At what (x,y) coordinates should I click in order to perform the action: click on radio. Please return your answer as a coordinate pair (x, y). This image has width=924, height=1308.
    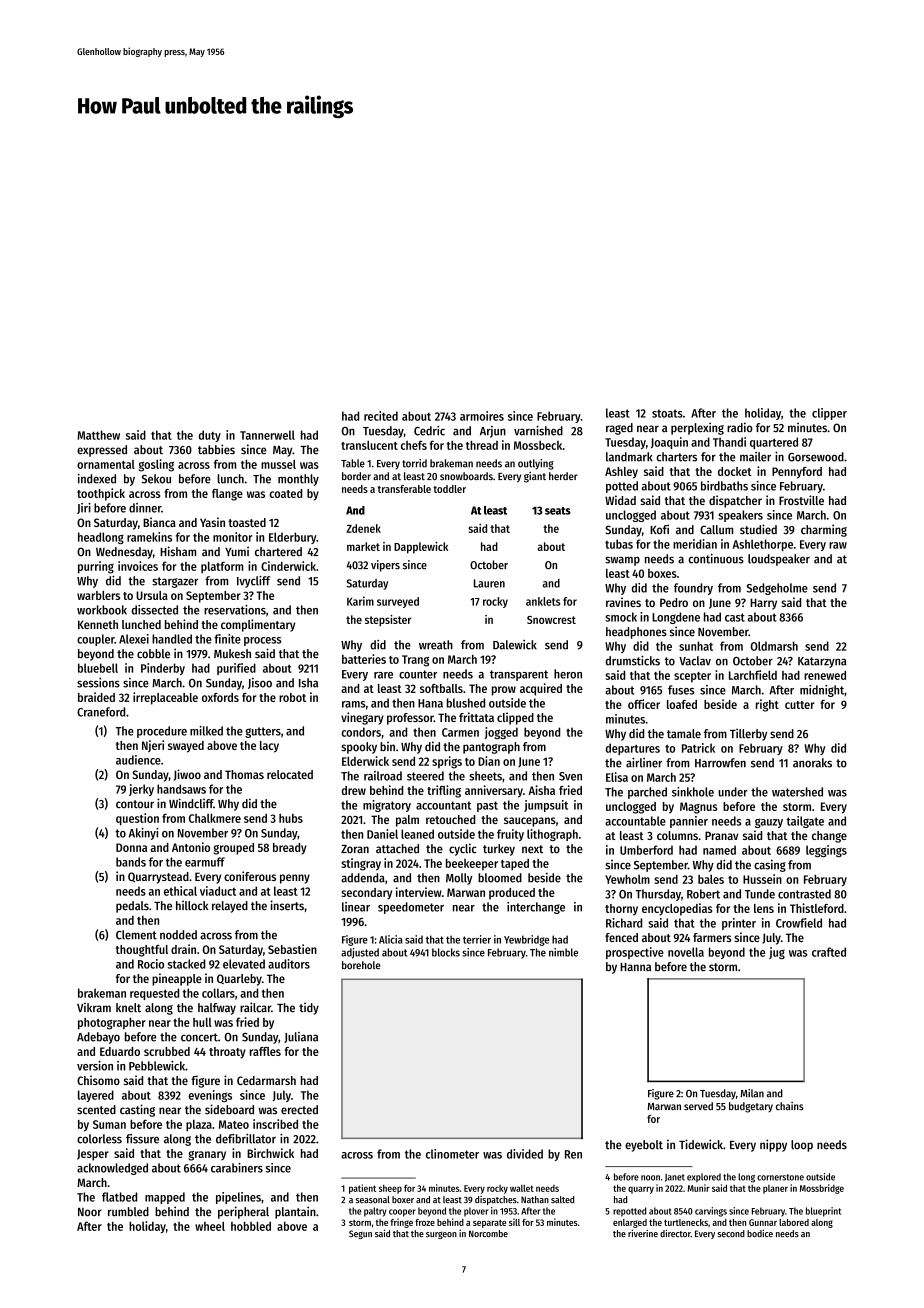
    Looking at the image, I should click on (740, 427).
